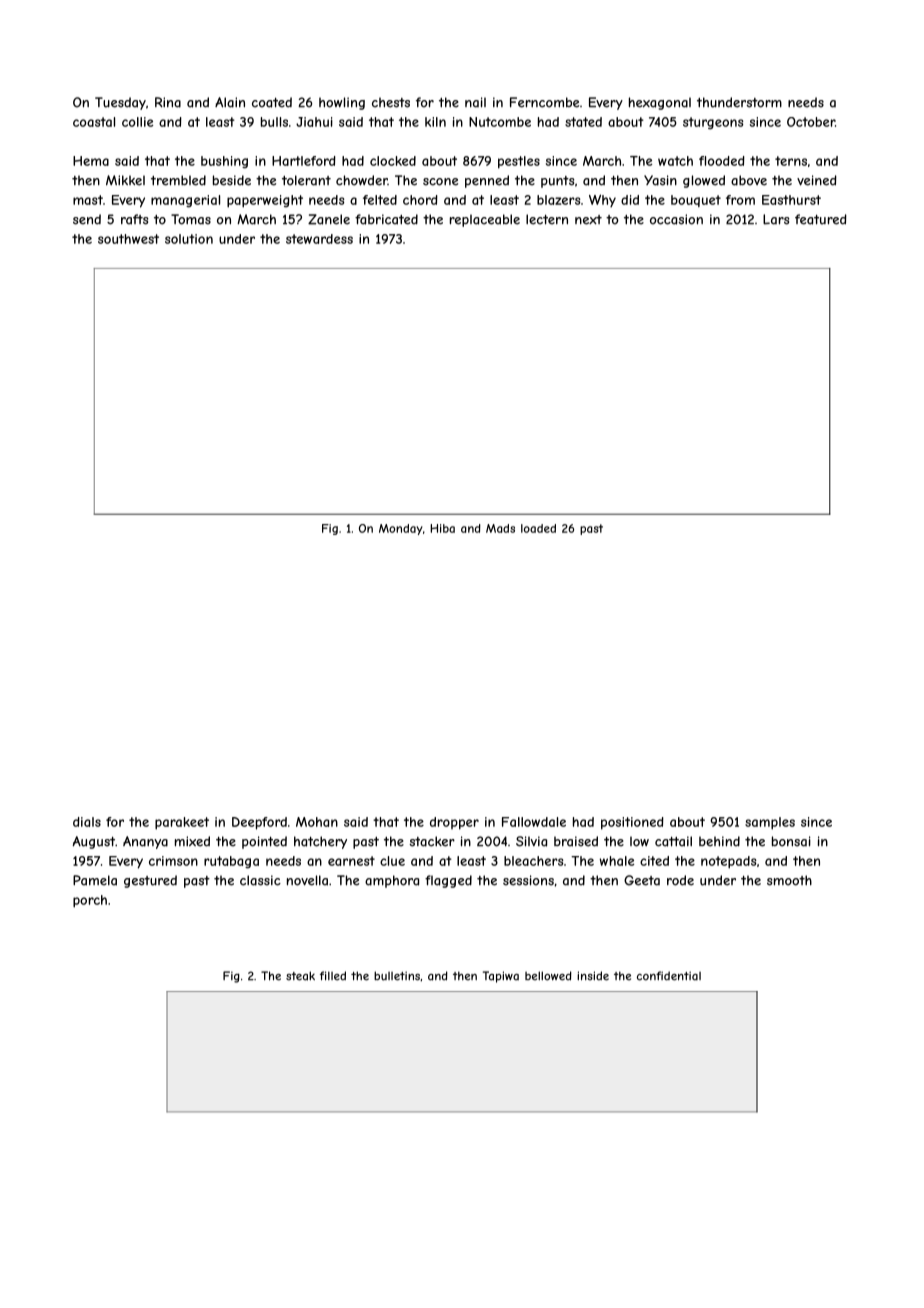 This screenshot has height=1308, width=924. I want to click on Mohan, so click(317, 822).
